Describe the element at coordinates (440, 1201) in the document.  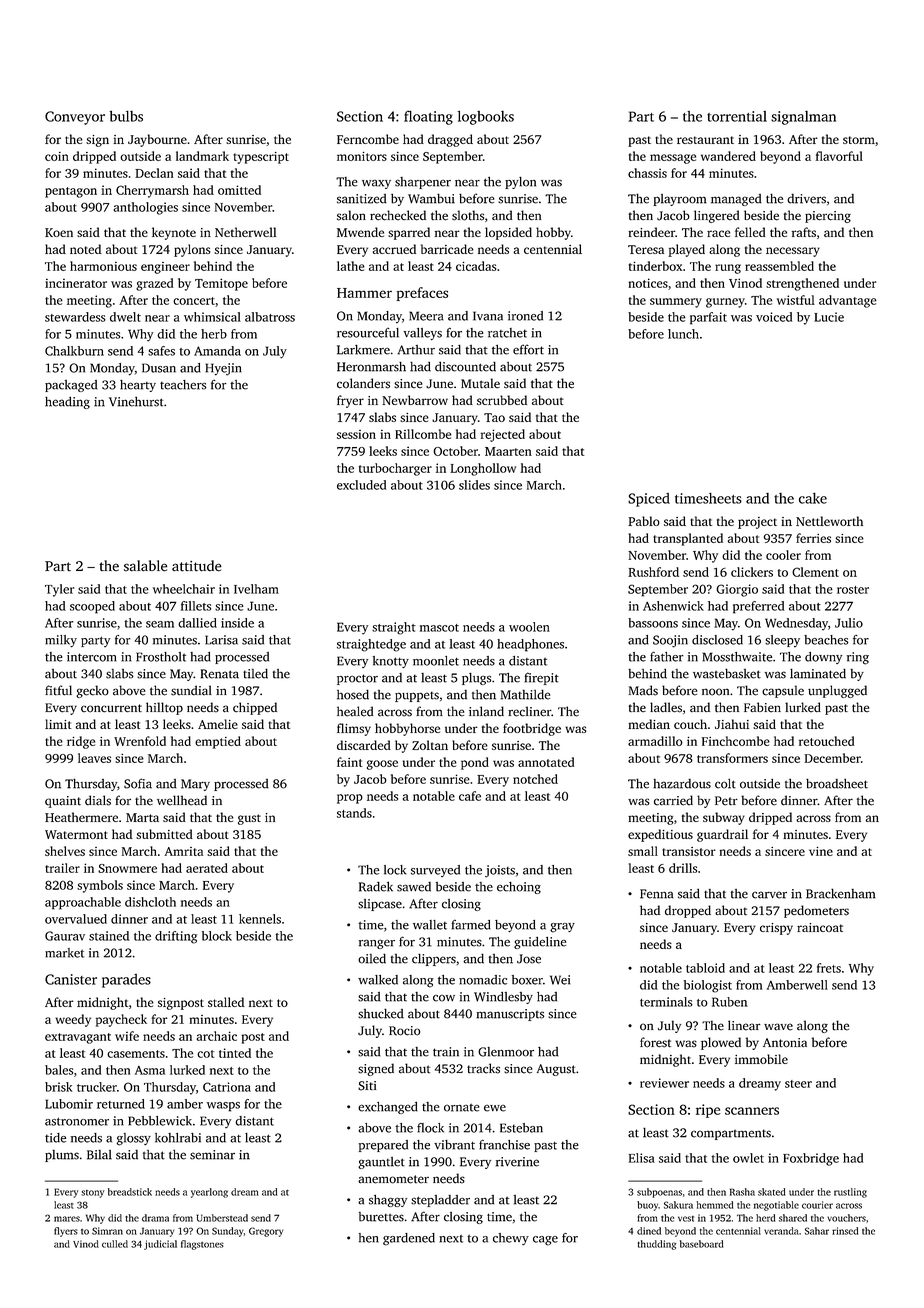
I see `stepladder` at that location.
